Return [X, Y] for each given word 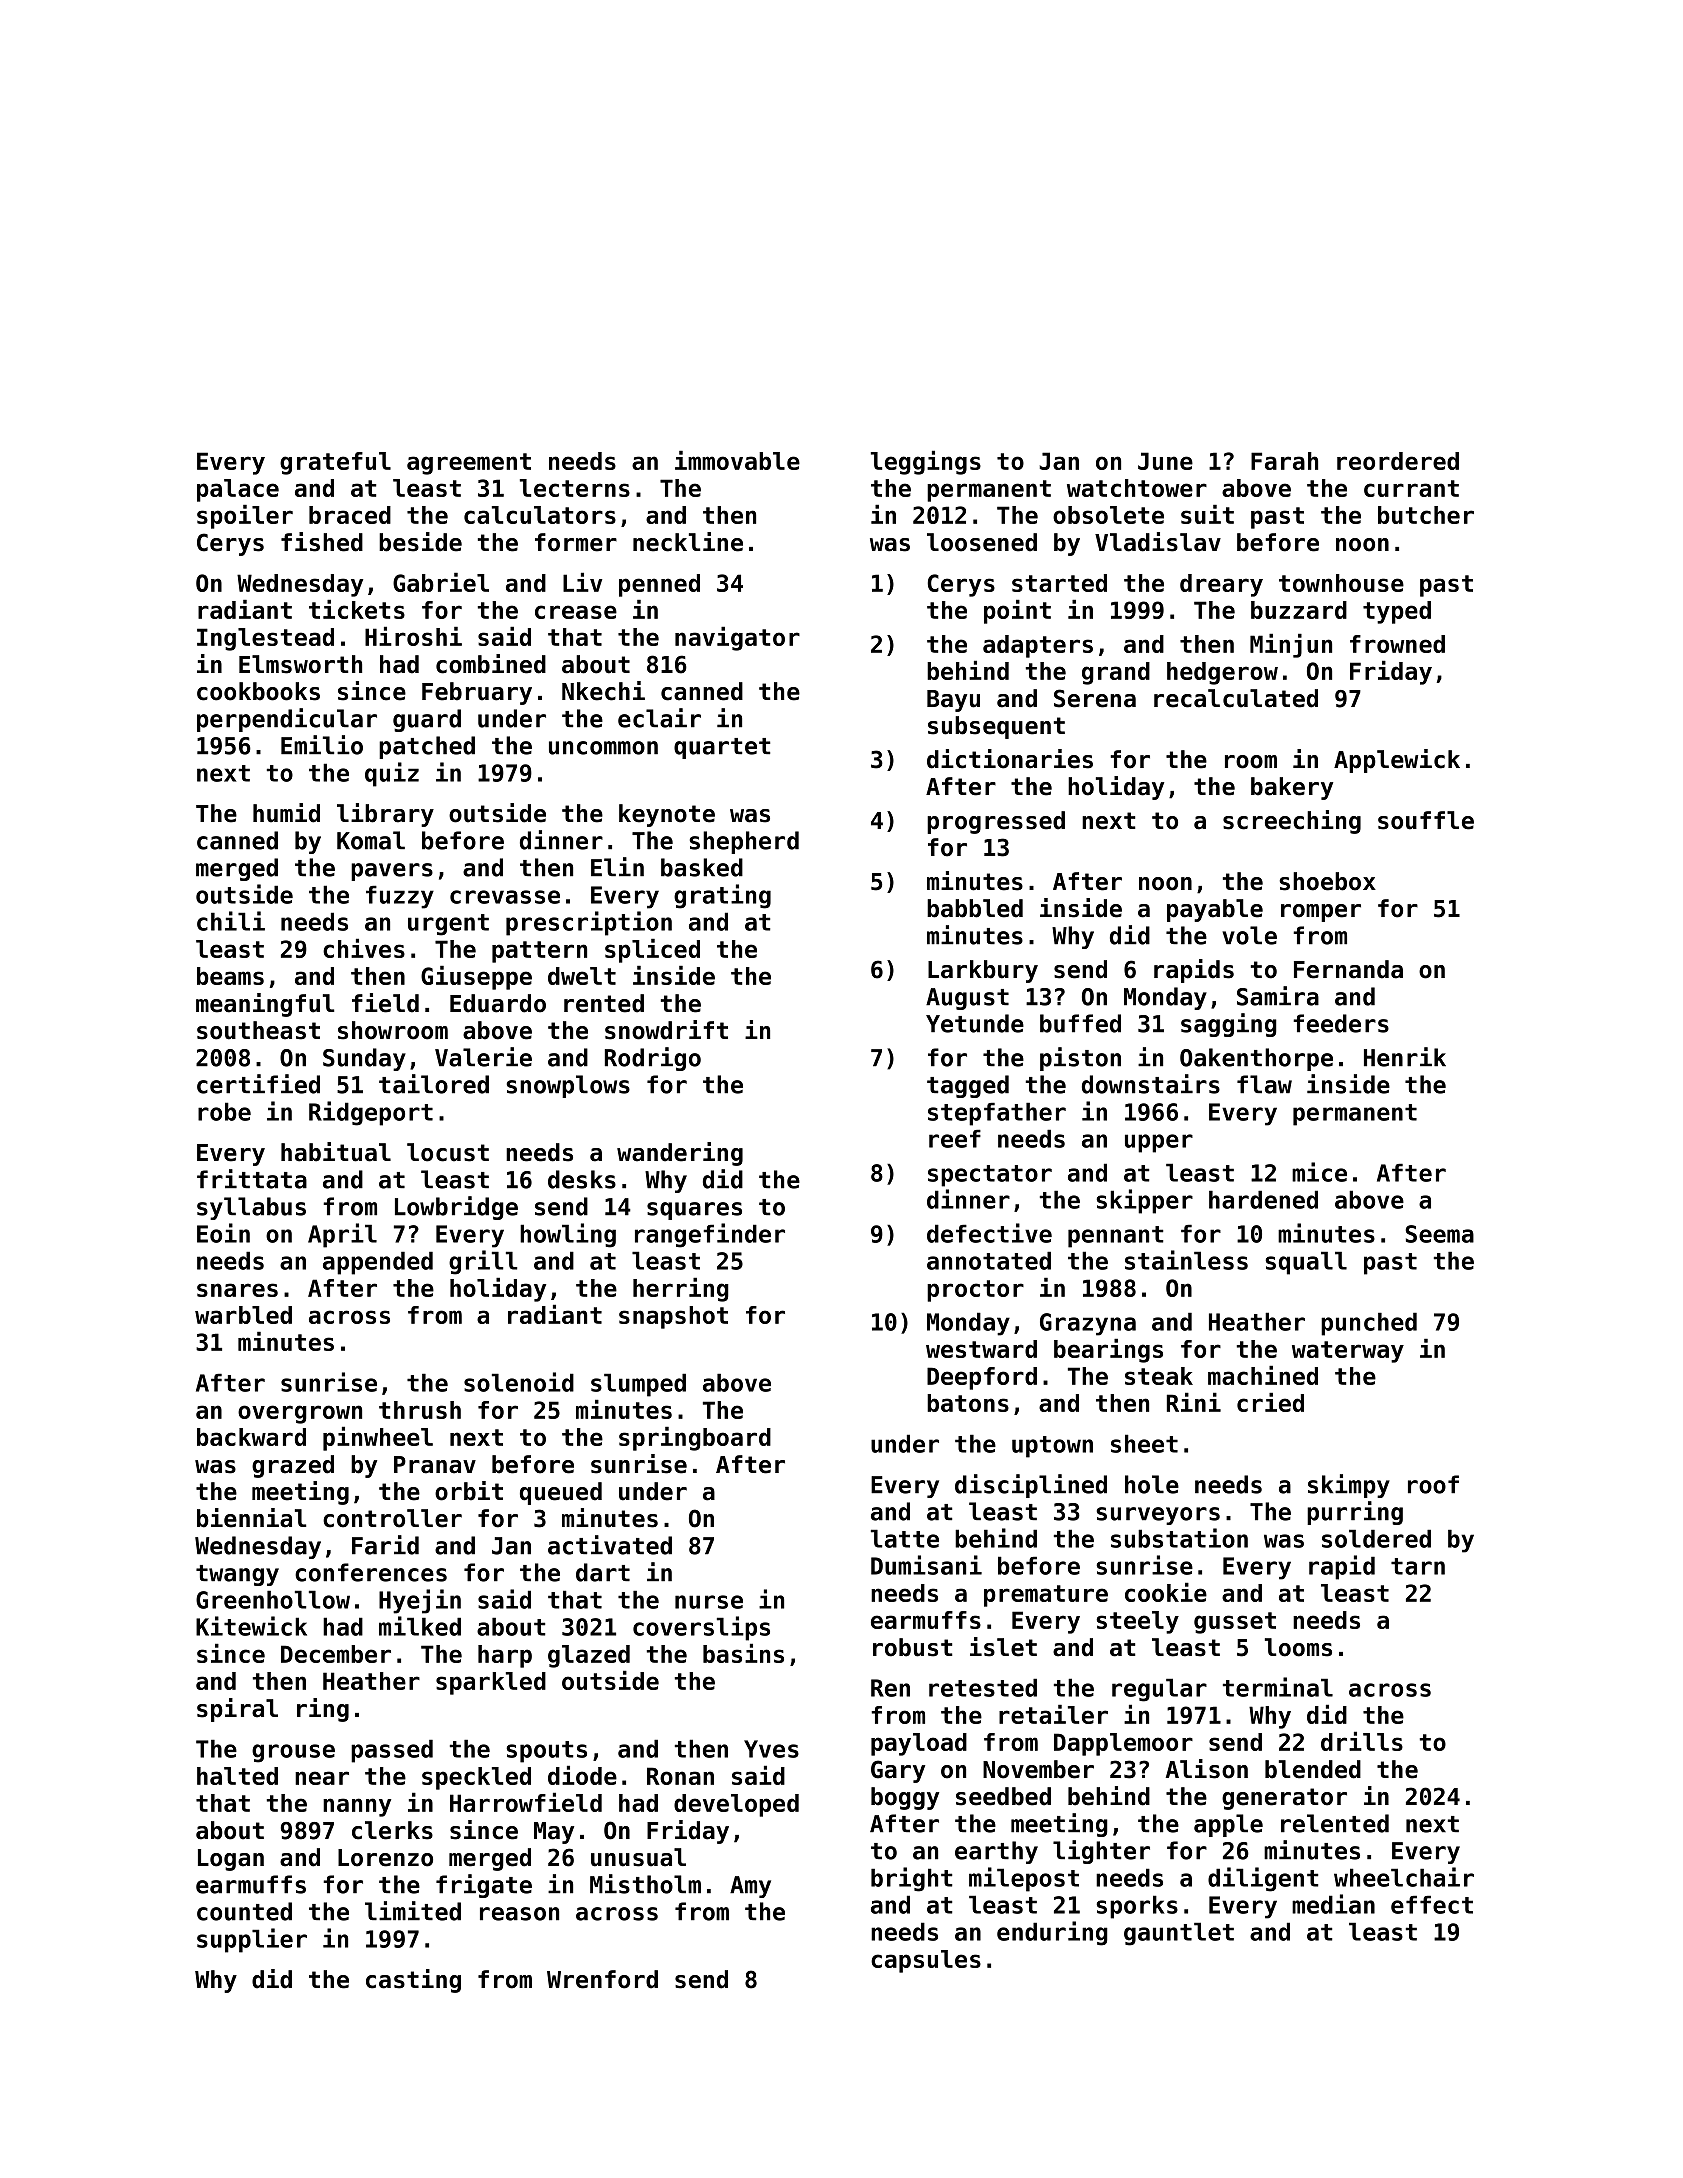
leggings [926, 462]
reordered [1398, 461]
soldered [1376, 1538]
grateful [335, 463]
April [342, 1235]
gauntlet [1179, 1934]
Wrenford [602, 1979]
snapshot [673, 1317]
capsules [926, 1961]
